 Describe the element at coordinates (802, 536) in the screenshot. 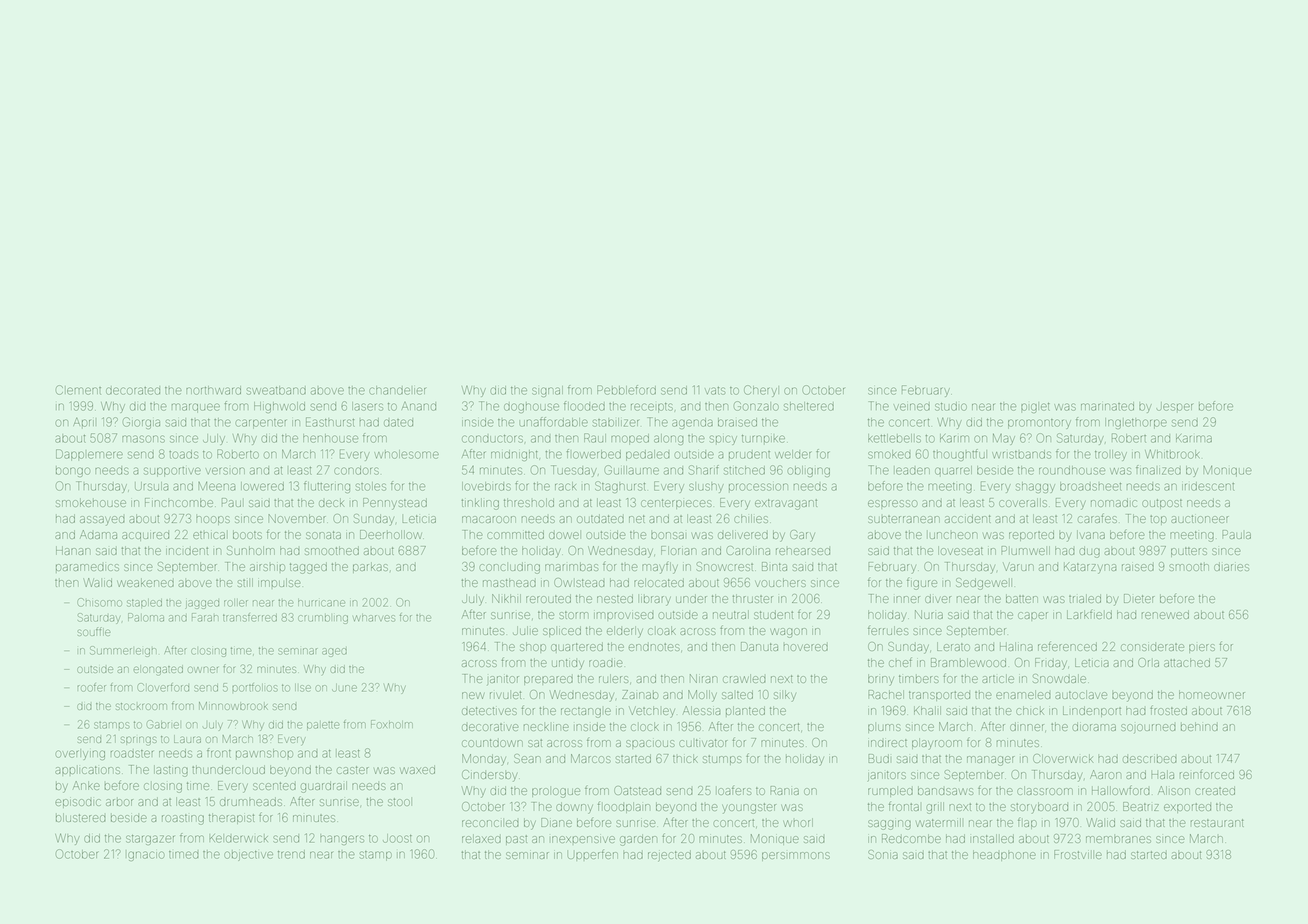

I see `Gary` at that location.
